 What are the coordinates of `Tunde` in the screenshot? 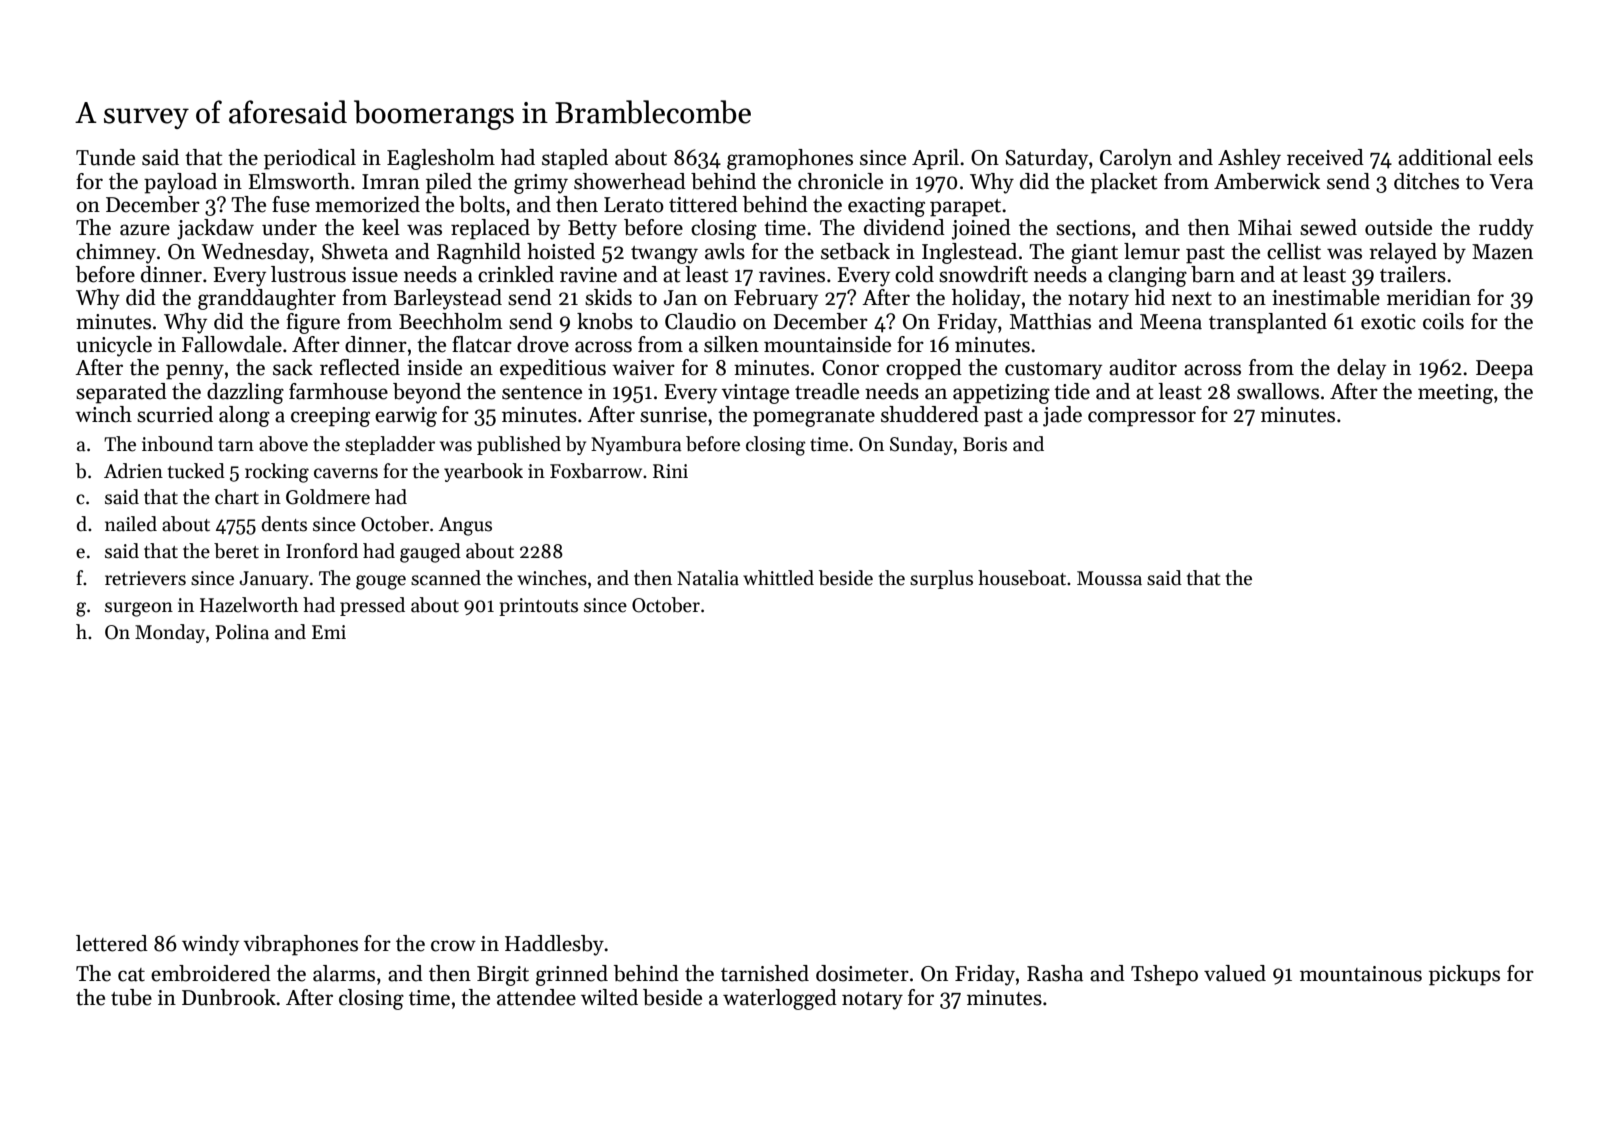 It's located at (105, 157).
